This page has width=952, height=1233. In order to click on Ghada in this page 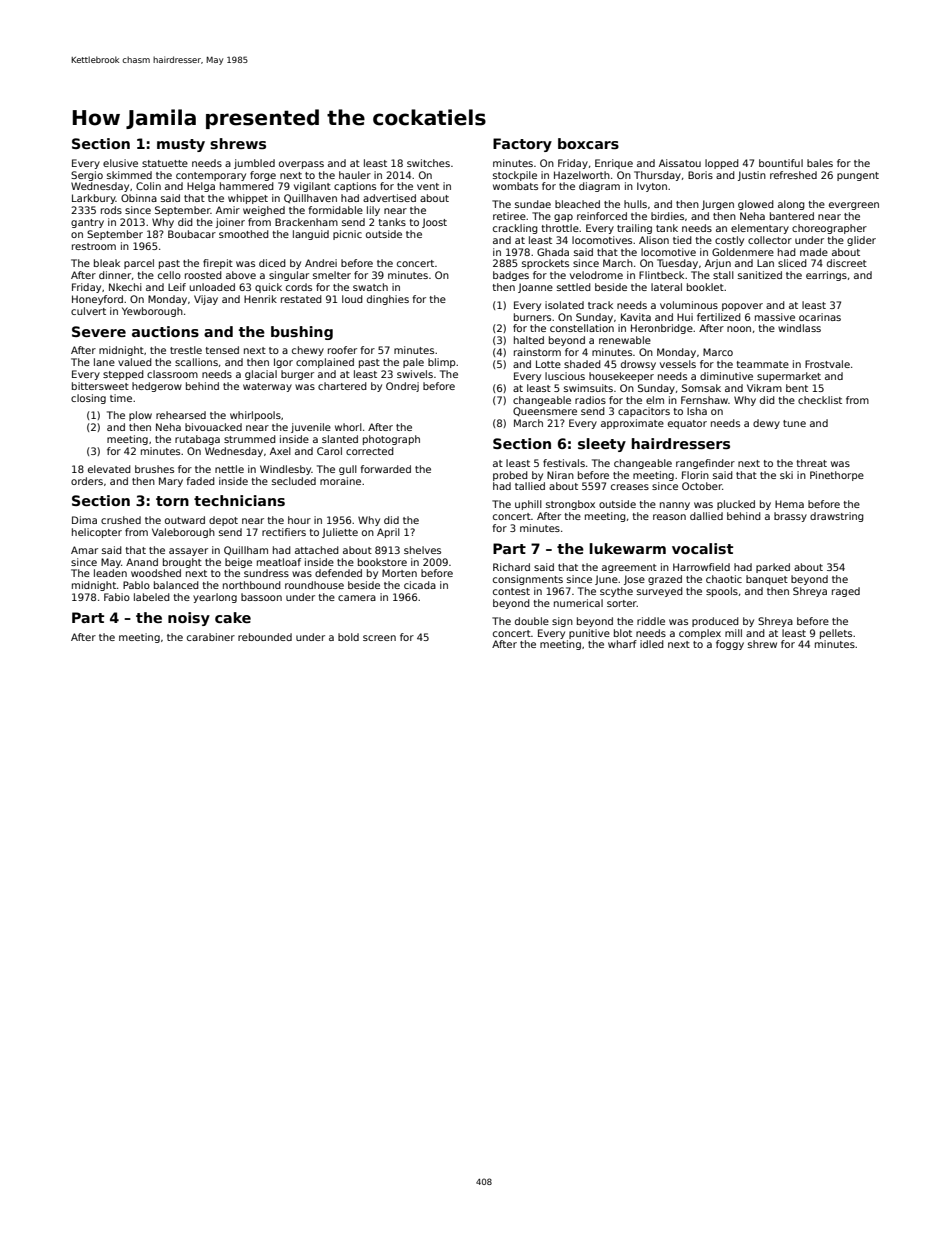, I will do `click(553, 252)`.
